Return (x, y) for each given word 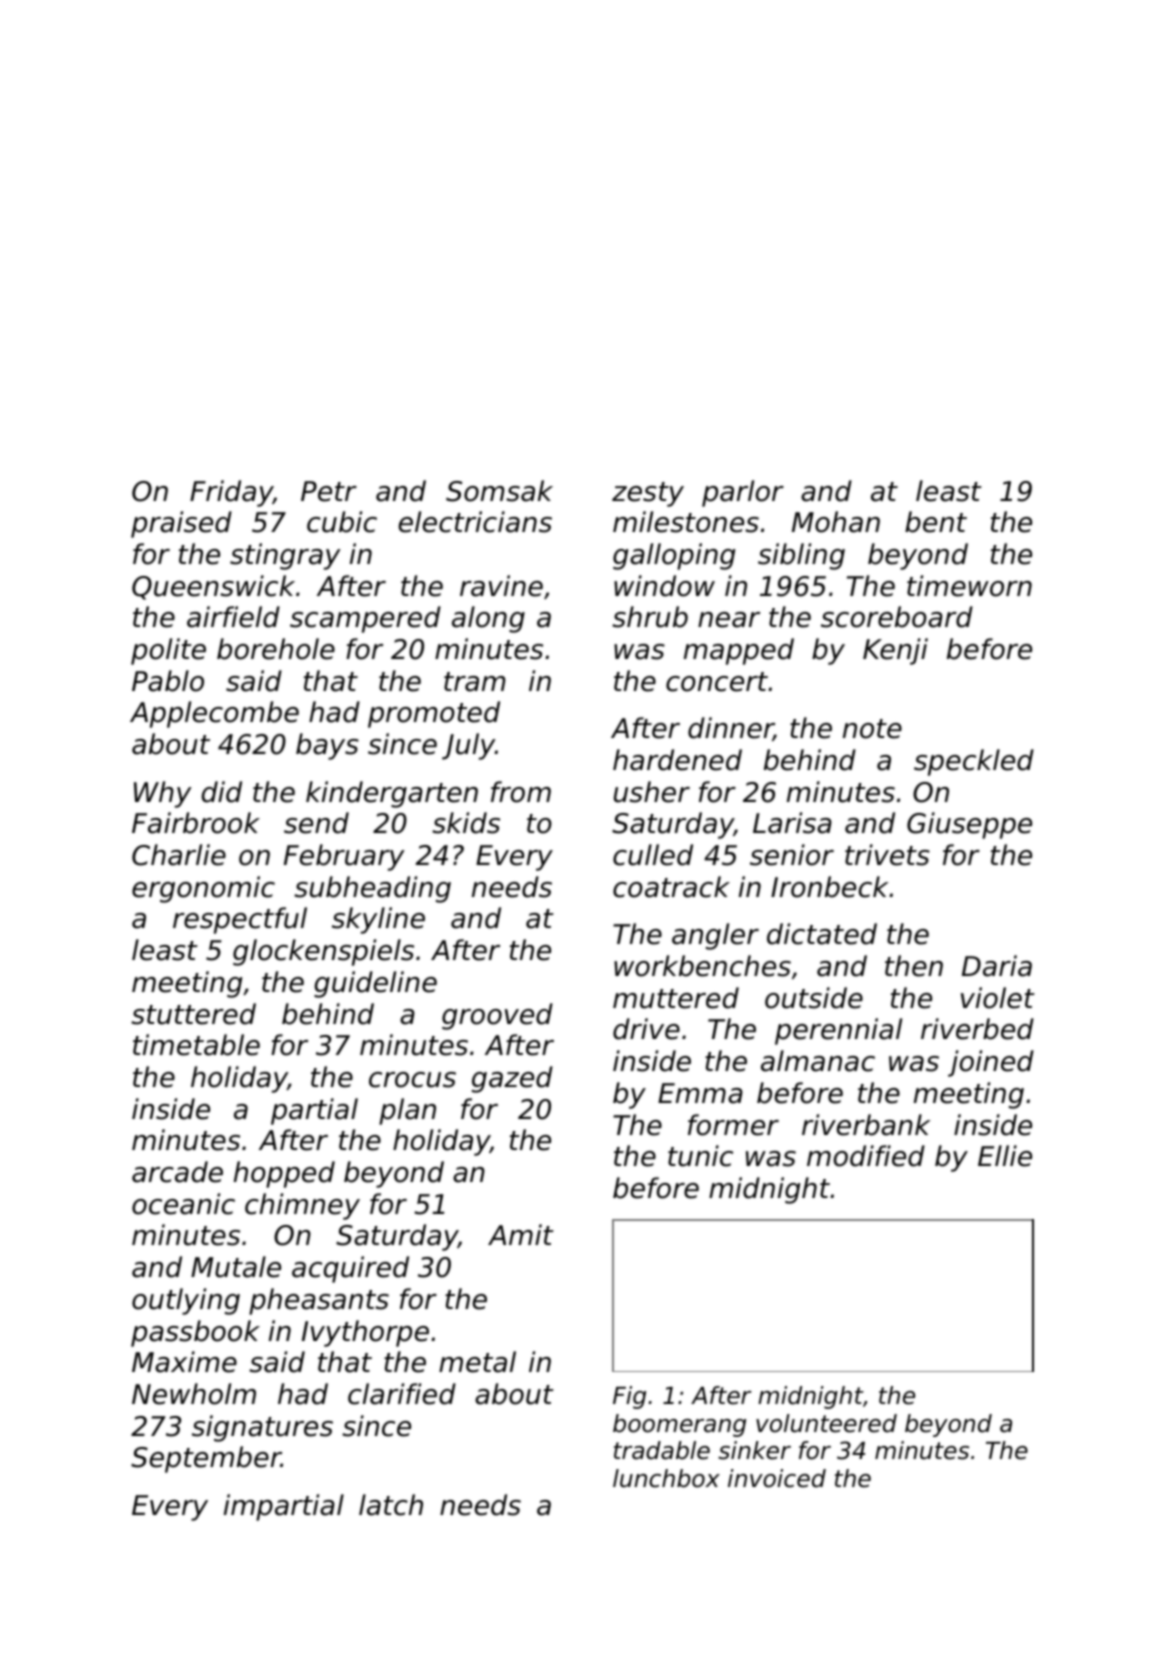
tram (474, 682)
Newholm (194, 1394)
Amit (521, 1234)
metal (477, 1362)
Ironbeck (830, 887)
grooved (497, 1016)
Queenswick (213, 587)
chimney (302, 1206)
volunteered (826, 1423)
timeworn (969, 586)
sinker (754, 1450)
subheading (372, 889)
